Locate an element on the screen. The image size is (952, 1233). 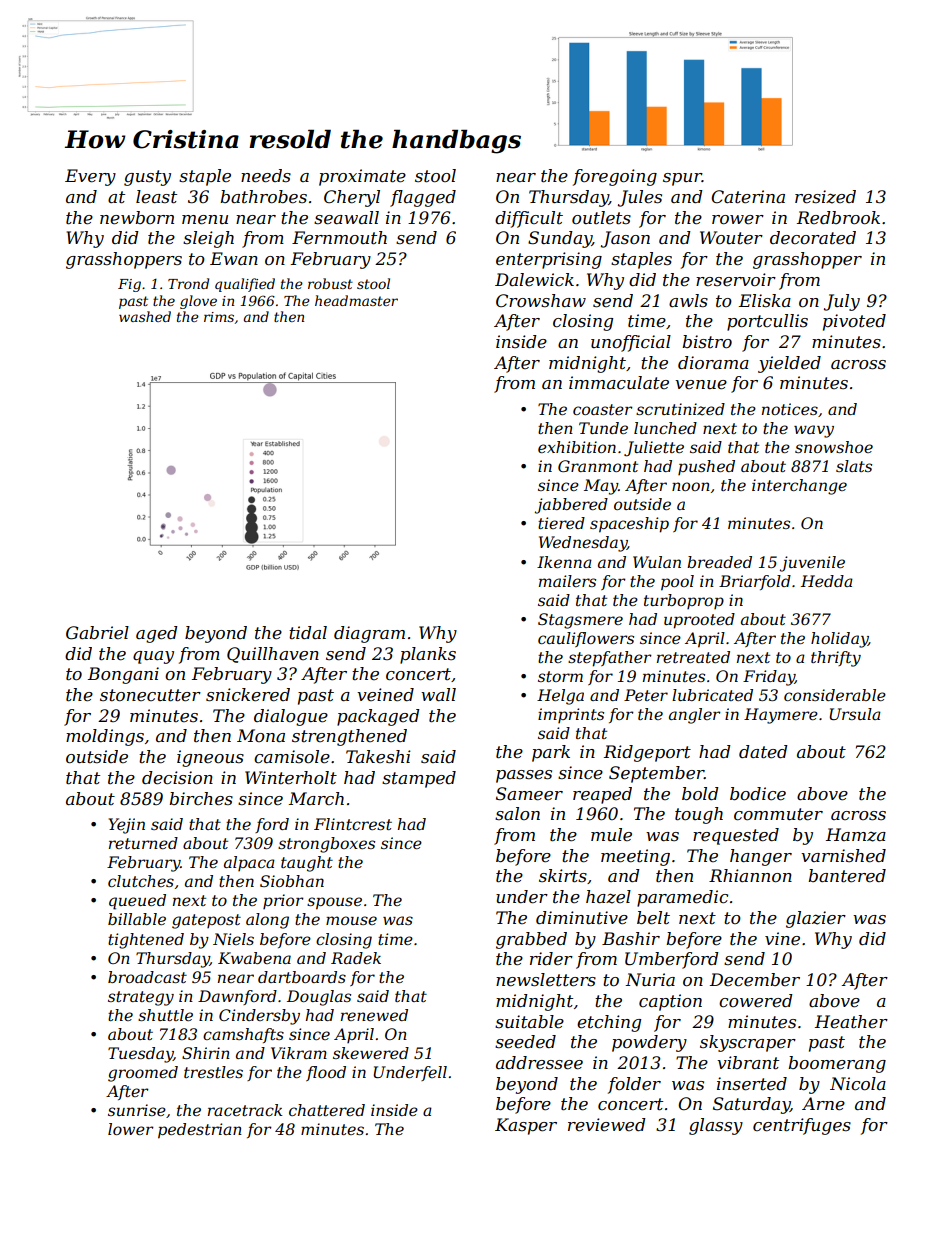
unofficial is located at coordinates (631, 343).
